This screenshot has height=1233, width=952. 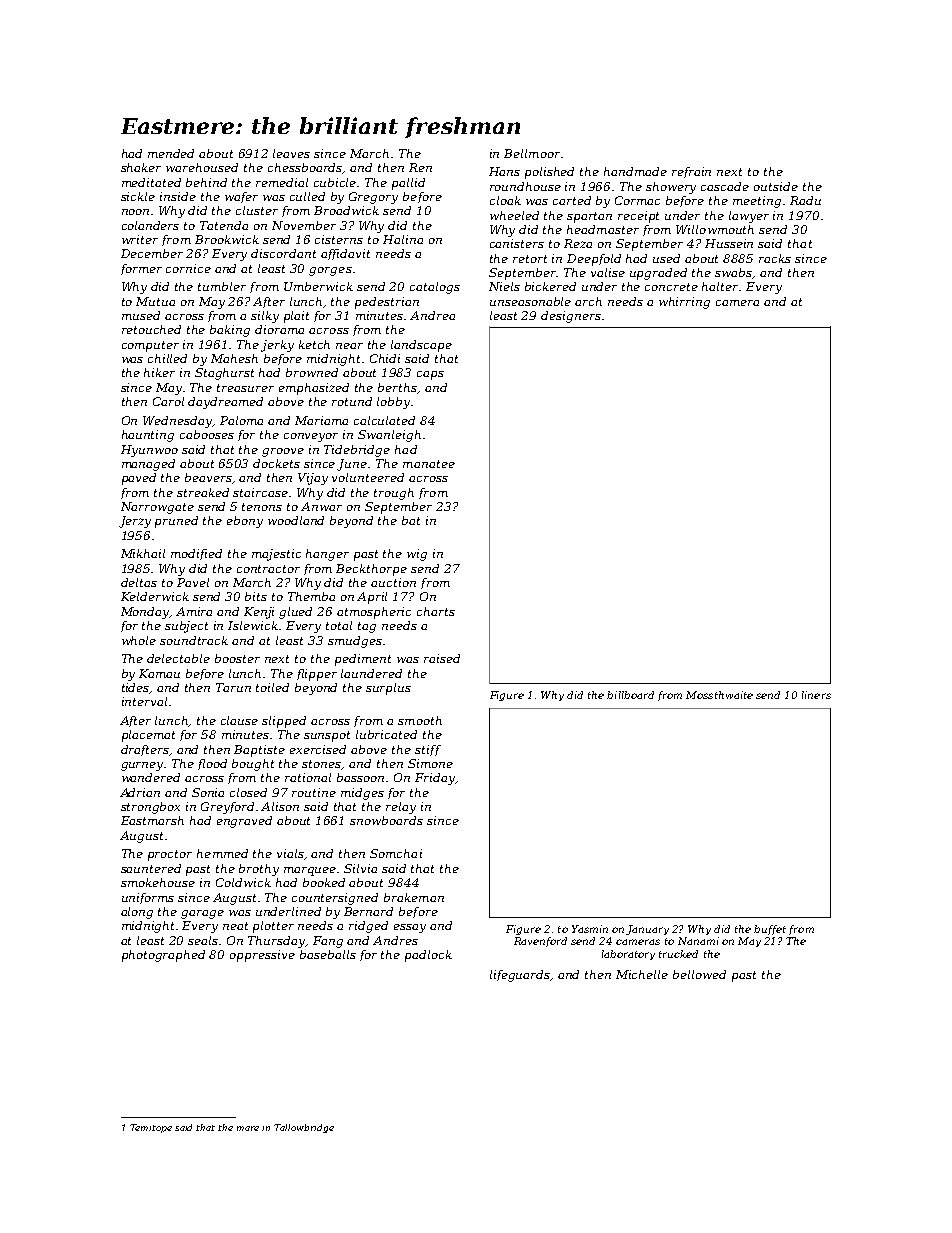 I want to click on Wednesday, so click(x=177, y=422).
